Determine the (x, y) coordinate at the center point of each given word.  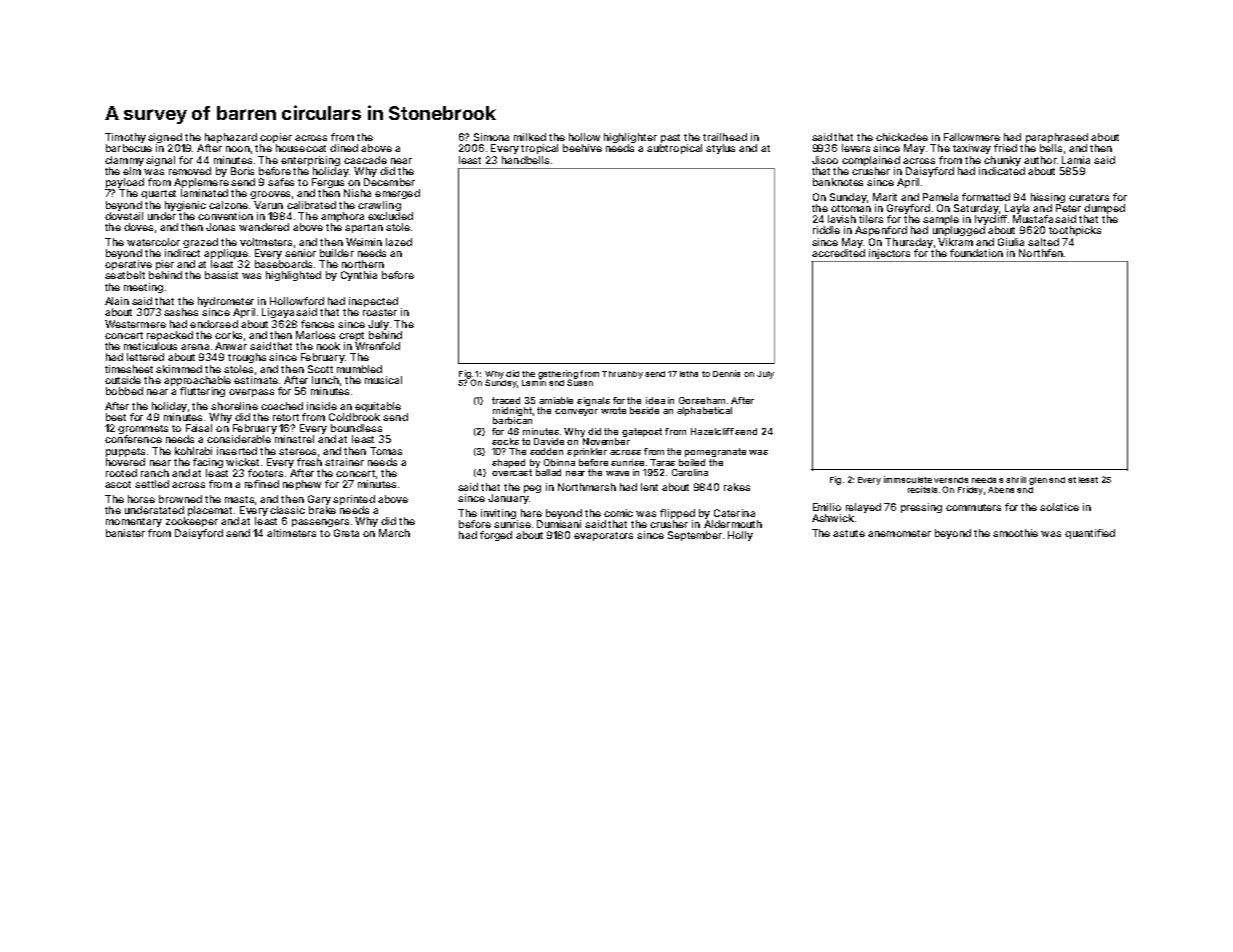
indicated (1002, 171)
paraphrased (1057, 138)
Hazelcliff (712, 431)
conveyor (576, 412)
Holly (740, 536)
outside (123, 380)
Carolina (690, 472)
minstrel (294, 439)
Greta (346, 533)
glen (1038, 481)
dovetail (124, 216)
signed (165, 138)
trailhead (725, 137)
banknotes (838, 182)
